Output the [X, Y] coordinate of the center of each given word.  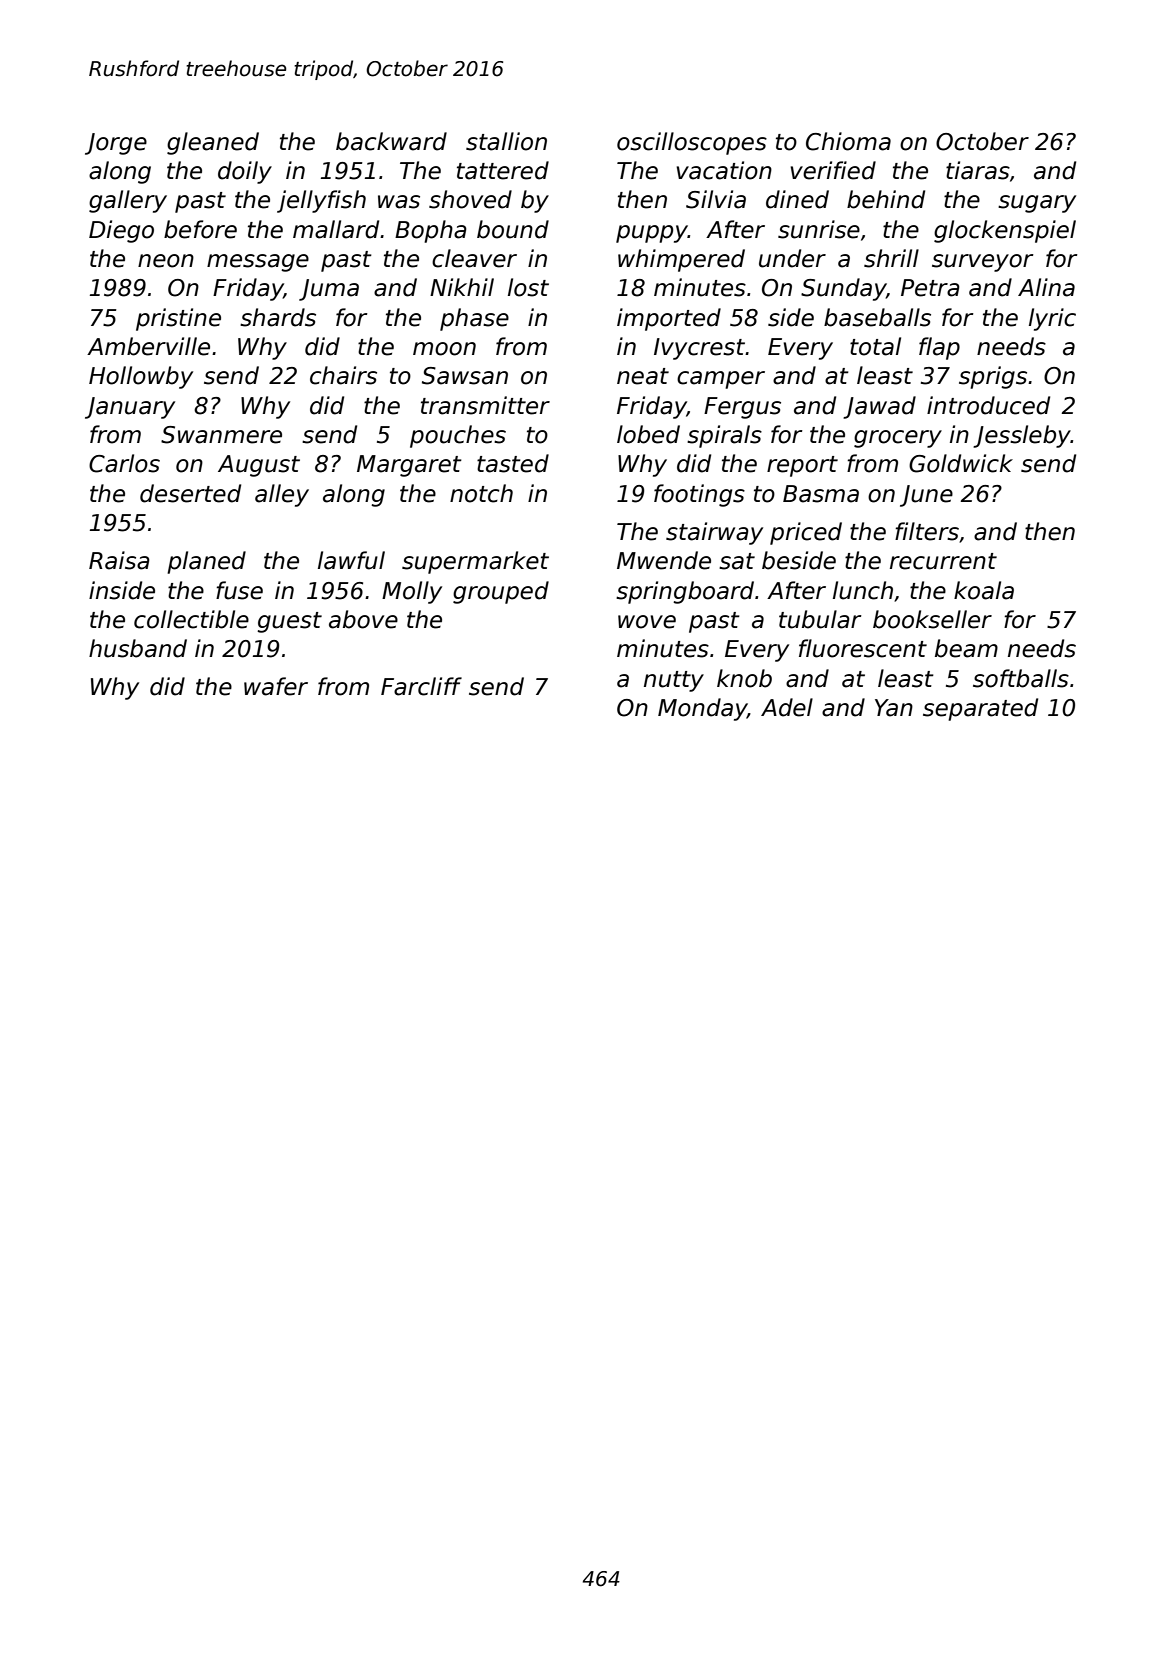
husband [138, 648]
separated [980, 709]
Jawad [879, 407]
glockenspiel [1005, 231]
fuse [239, 590]
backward [391, 141]
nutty [674, 681]
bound [513, 229]
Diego [121, 231]
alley [282, 495]
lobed [648, 434]
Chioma [848, 141]
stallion [506, 141]
